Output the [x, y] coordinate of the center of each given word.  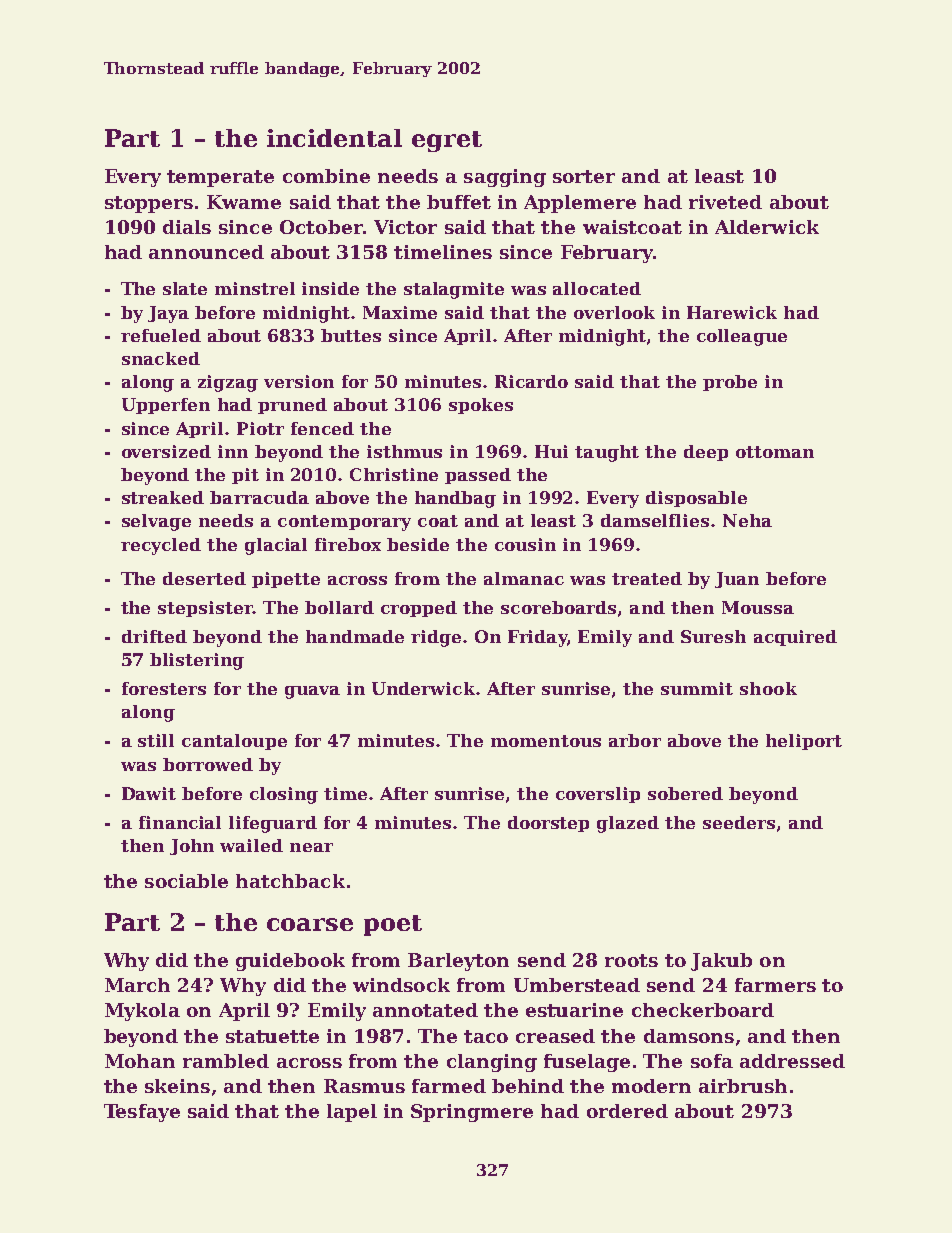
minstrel [255, 288]
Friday [537, 638]
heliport [804, 742]
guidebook [290, 962]
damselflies [655, 520]
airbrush [743, 1086]
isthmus [404, 451]
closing [284, 795]
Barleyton [458, 962]
